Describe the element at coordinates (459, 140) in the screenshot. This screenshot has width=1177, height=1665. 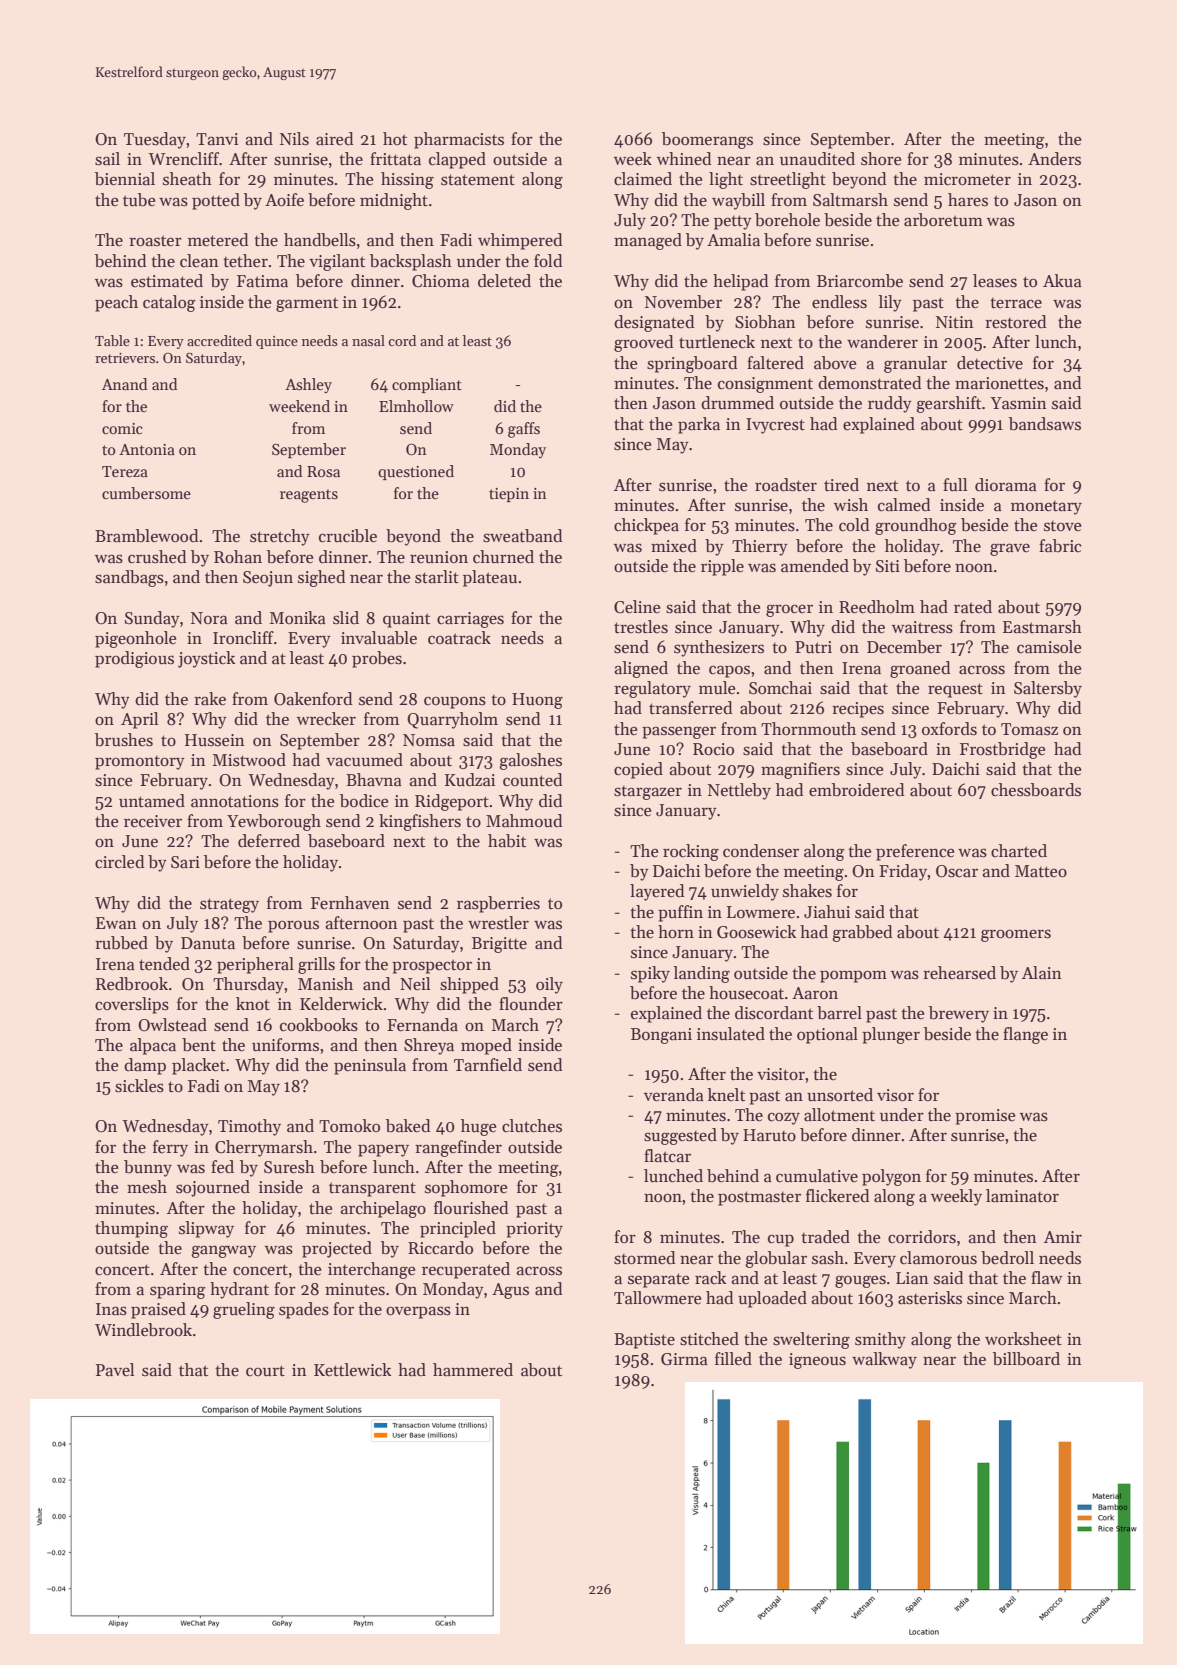
I see `pharmacists` at that location.
